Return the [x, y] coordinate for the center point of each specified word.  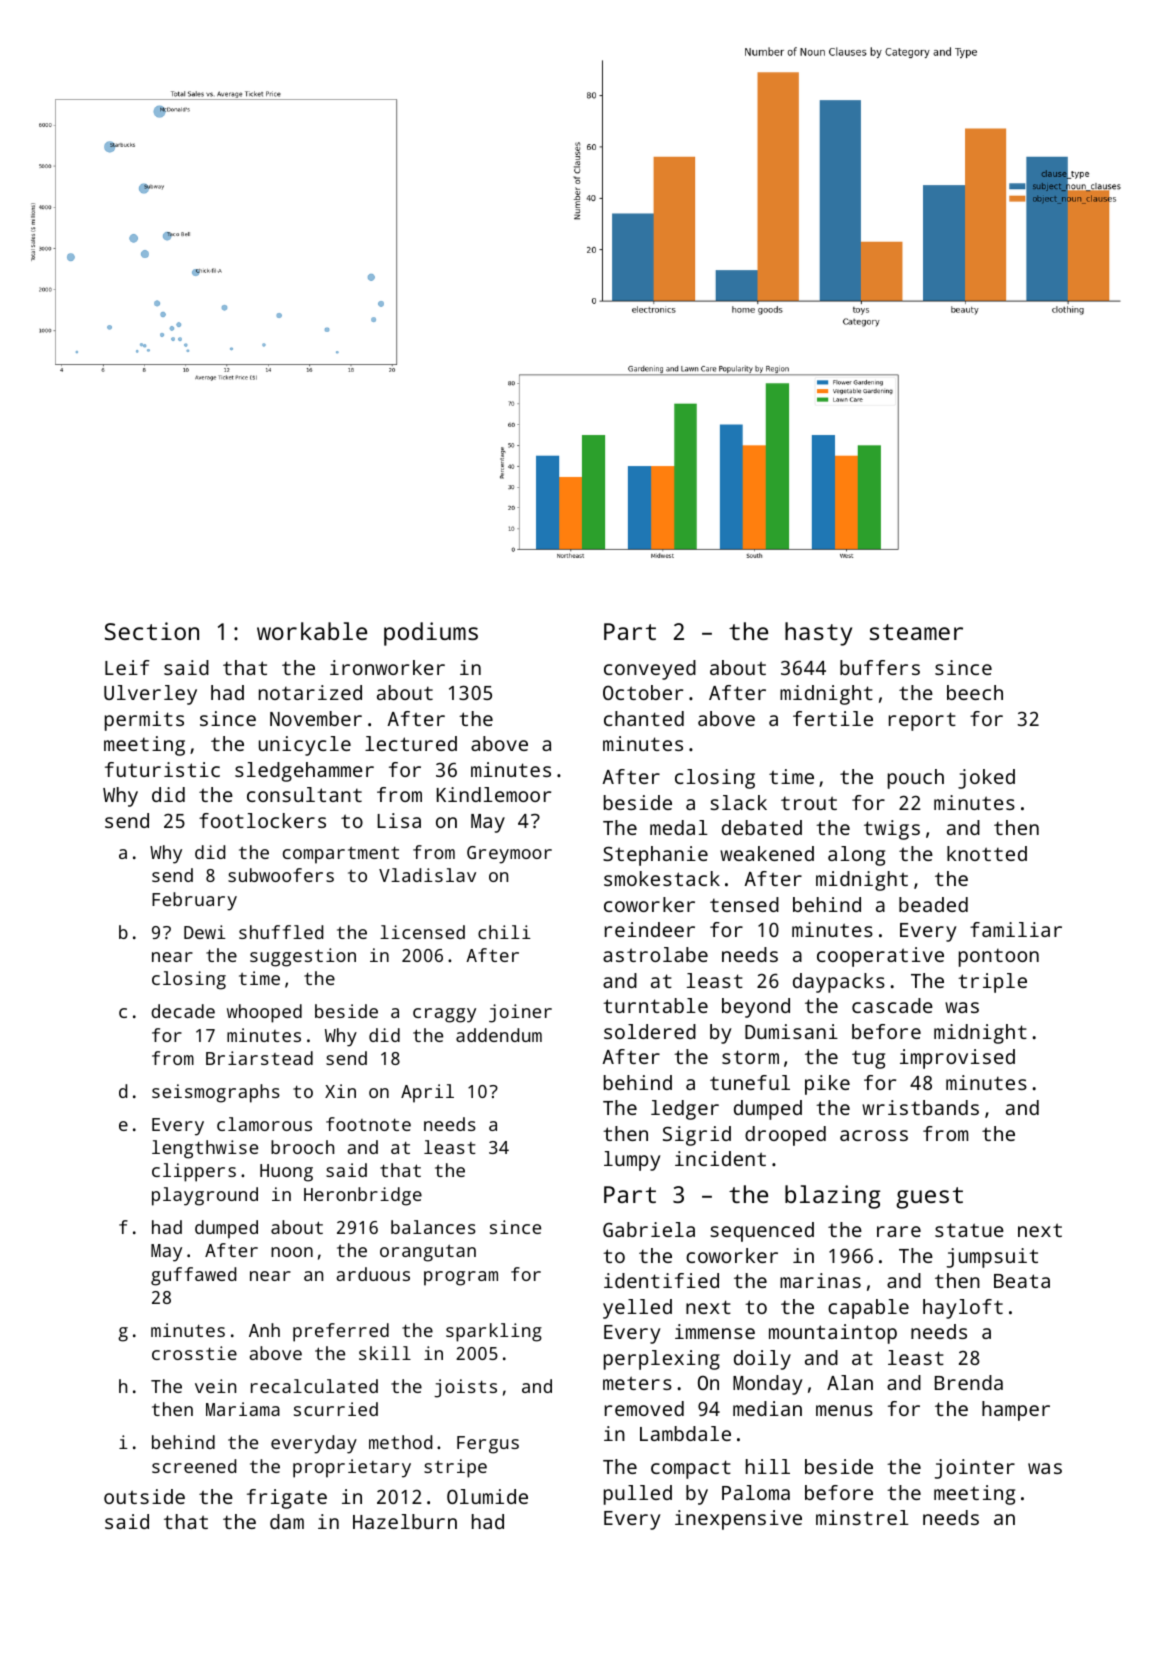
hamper [1016, 1411]
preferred [341, 1332]
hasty [818, 634]
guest [929, 1198]
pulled [638, 1495]
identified [661, 1280]
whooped [264, 1013]
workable [312, 631]
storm [750, 1057]
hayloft [963, 1309]
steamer [916, 632]
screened [194, 1466]
